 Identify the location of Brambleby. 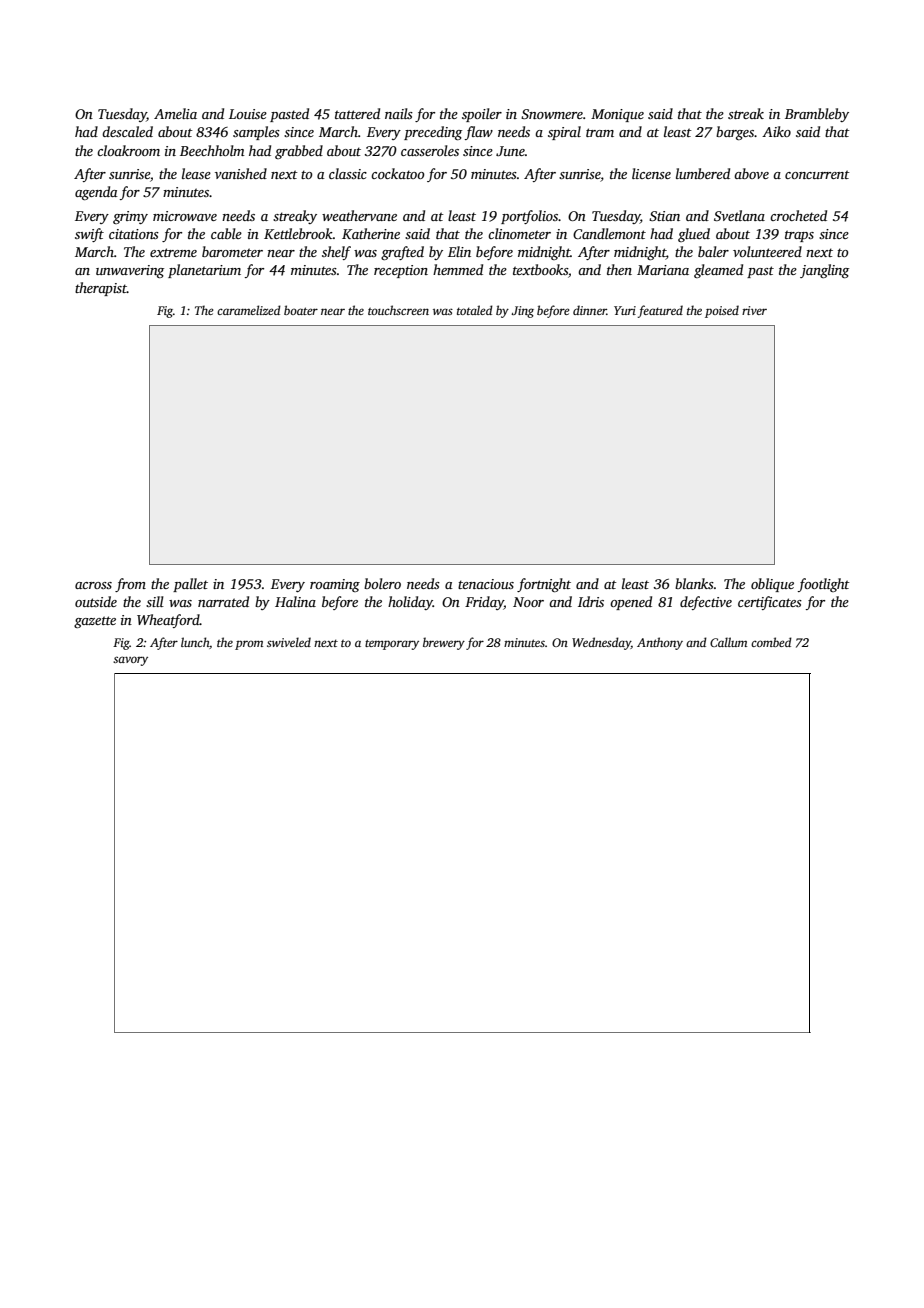
(817, 115).
